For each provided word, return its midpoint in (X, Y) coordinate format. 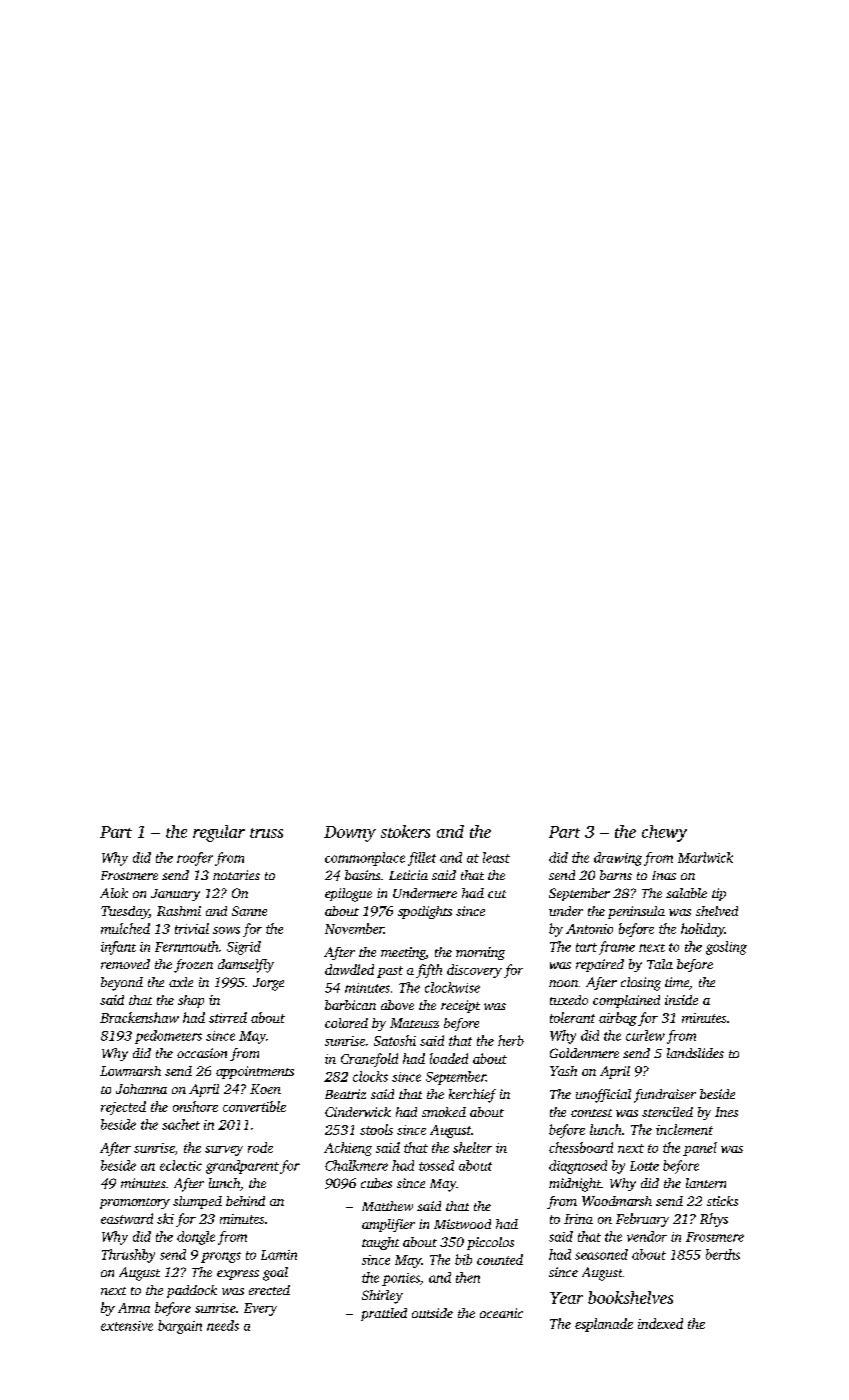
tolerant (572, 1017)
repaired (600, 965)
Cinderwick (358, 1112)
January (175, 895)
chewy (664, 833)
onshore (195, 1106)
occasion (202, 1053)
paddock (192, 1291)
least (496, 857)
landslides (695, 1053)
